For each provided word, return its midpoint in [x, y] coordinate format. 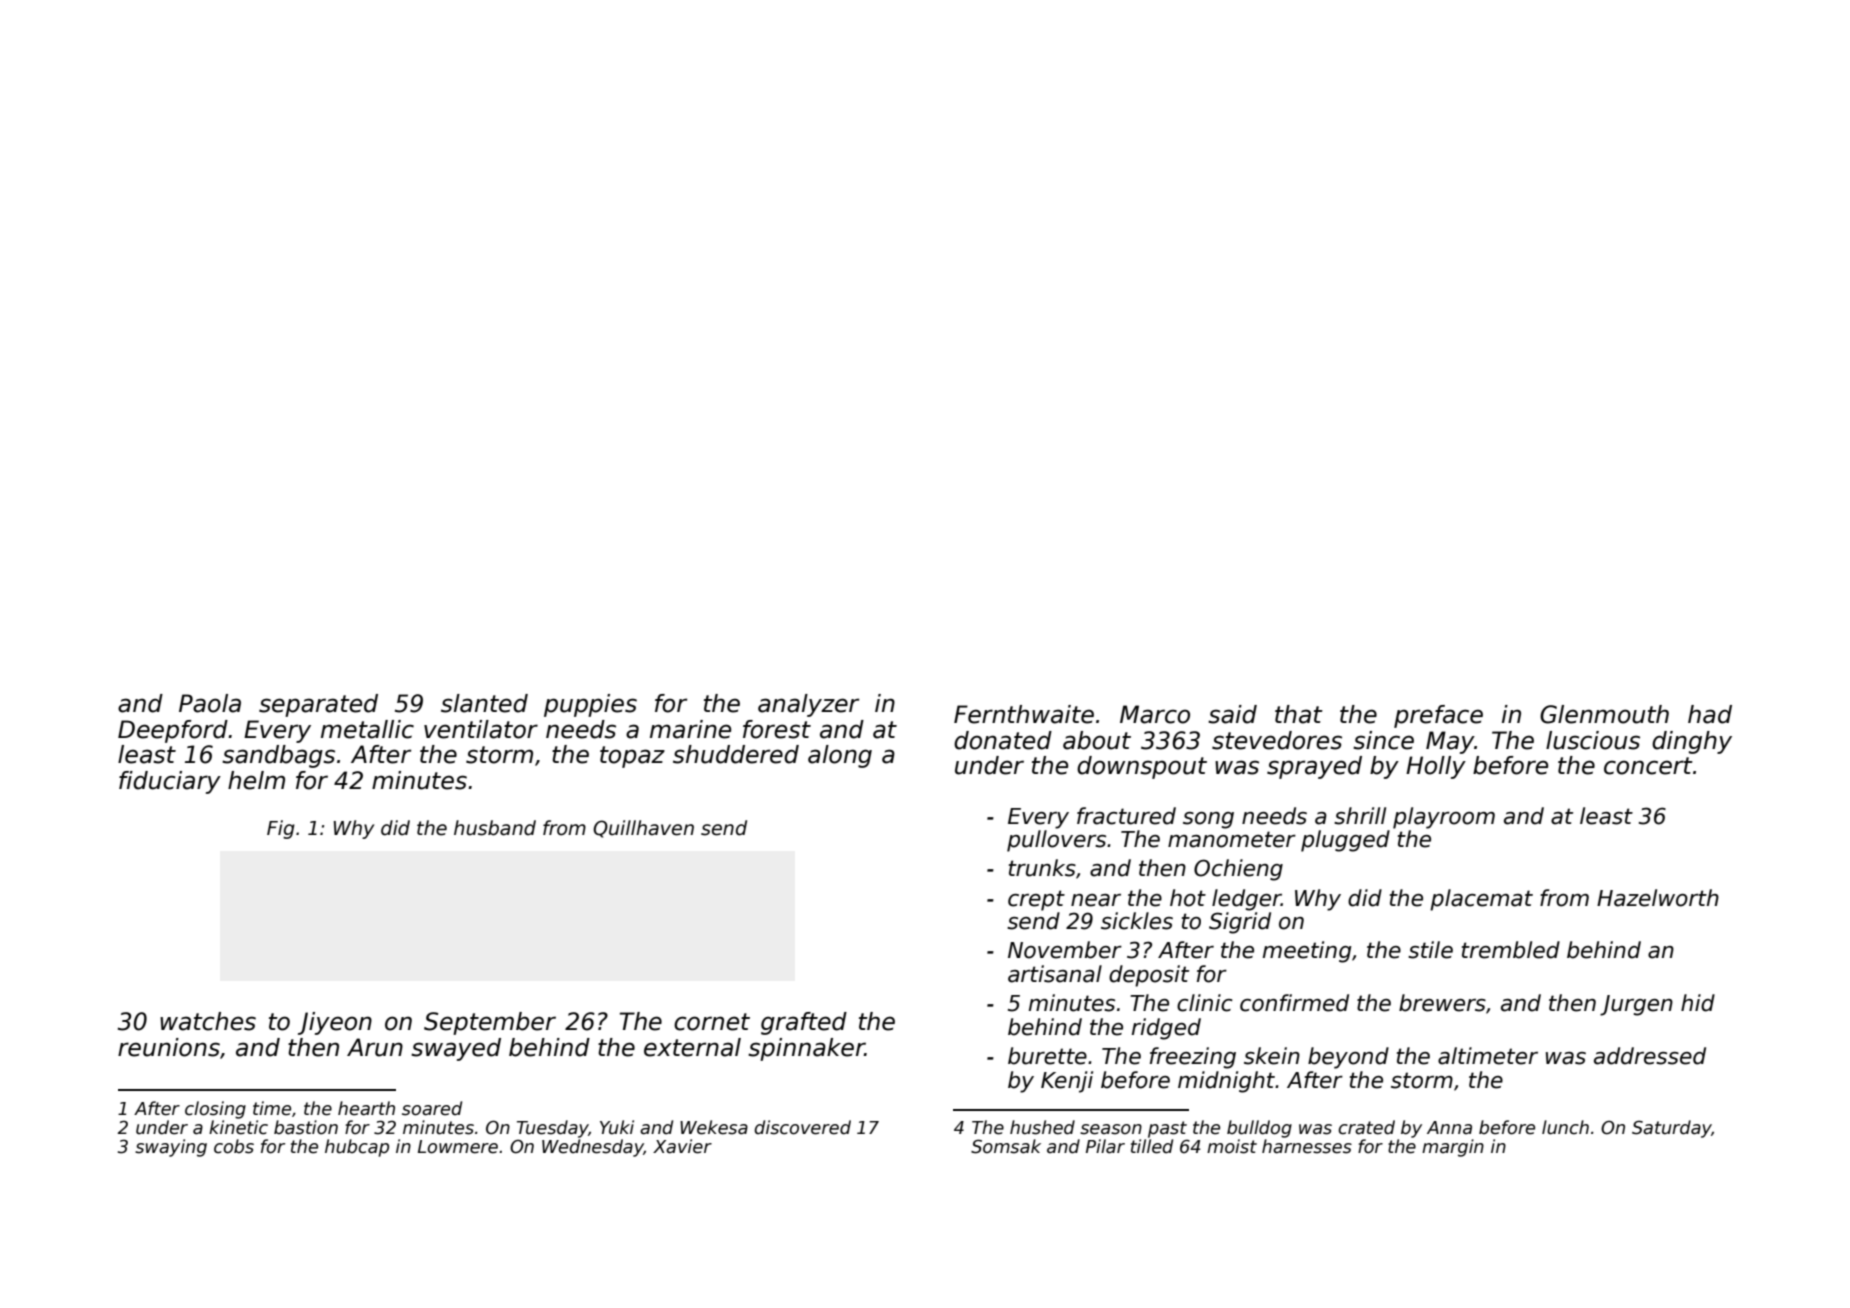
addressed [1650, 1056]
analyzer [808, 705]
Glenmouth [1604, 714]
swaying [171, 1148]
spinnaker [806, 1049]
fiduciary [170, 782]
